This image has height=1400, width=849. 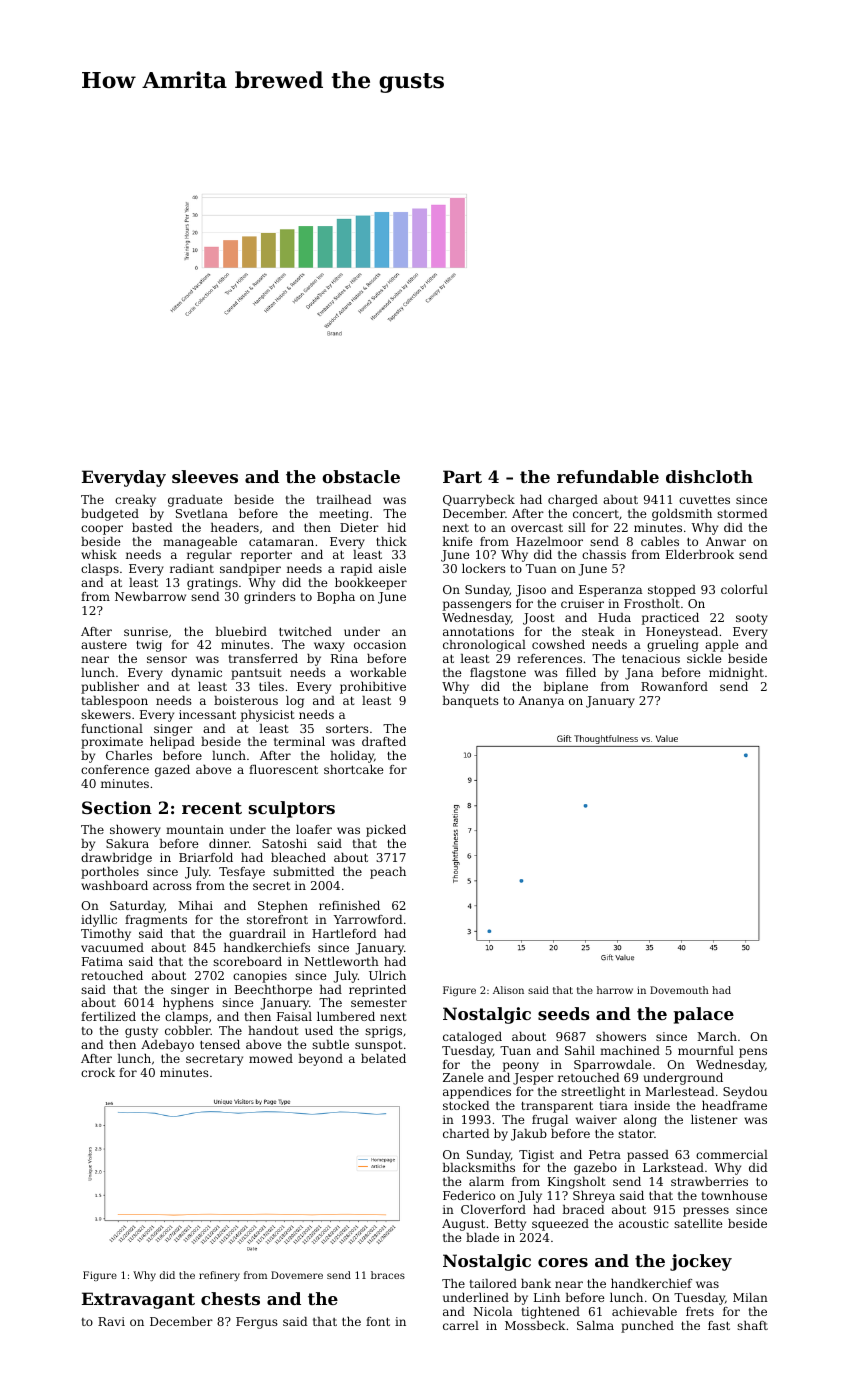 I want to click on creaky, so click(x=135, y=501).
